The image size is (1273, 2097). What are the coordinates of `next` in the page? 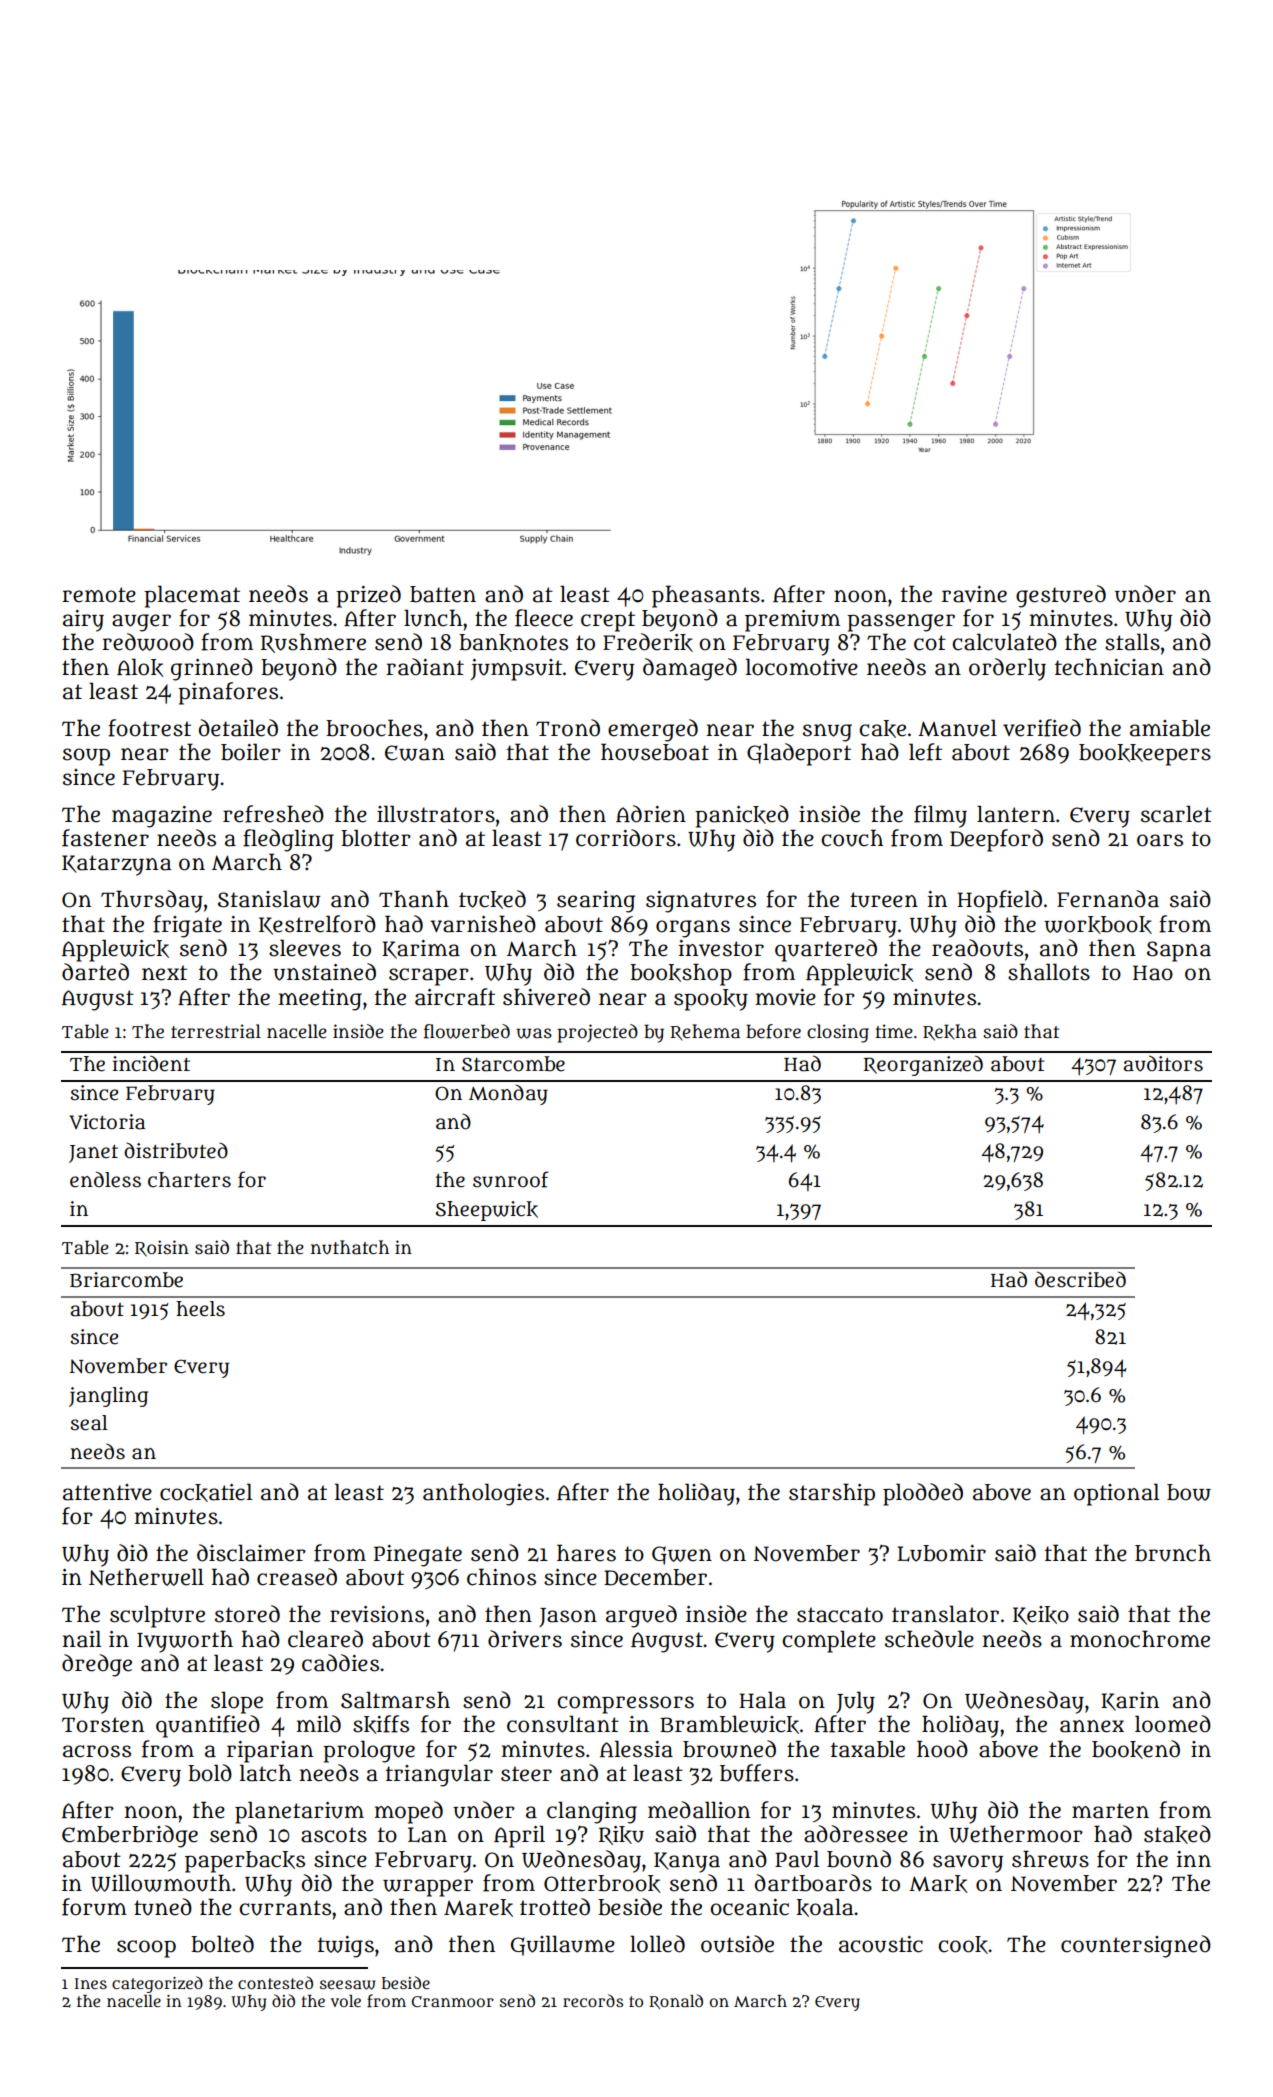 It's located at (164, 973).
